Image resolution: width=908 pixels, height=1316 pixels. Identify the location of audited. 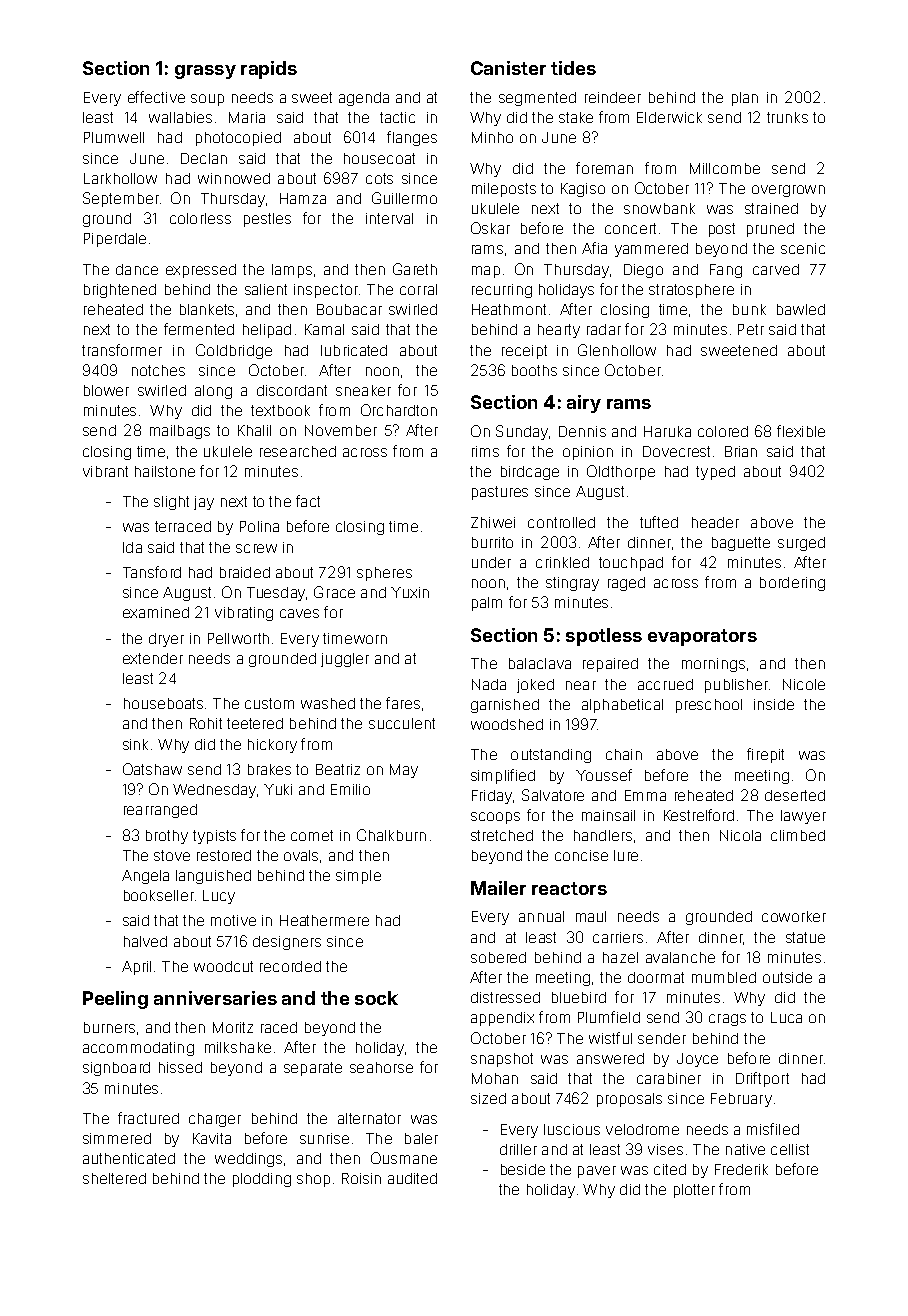
(412, 1178).
